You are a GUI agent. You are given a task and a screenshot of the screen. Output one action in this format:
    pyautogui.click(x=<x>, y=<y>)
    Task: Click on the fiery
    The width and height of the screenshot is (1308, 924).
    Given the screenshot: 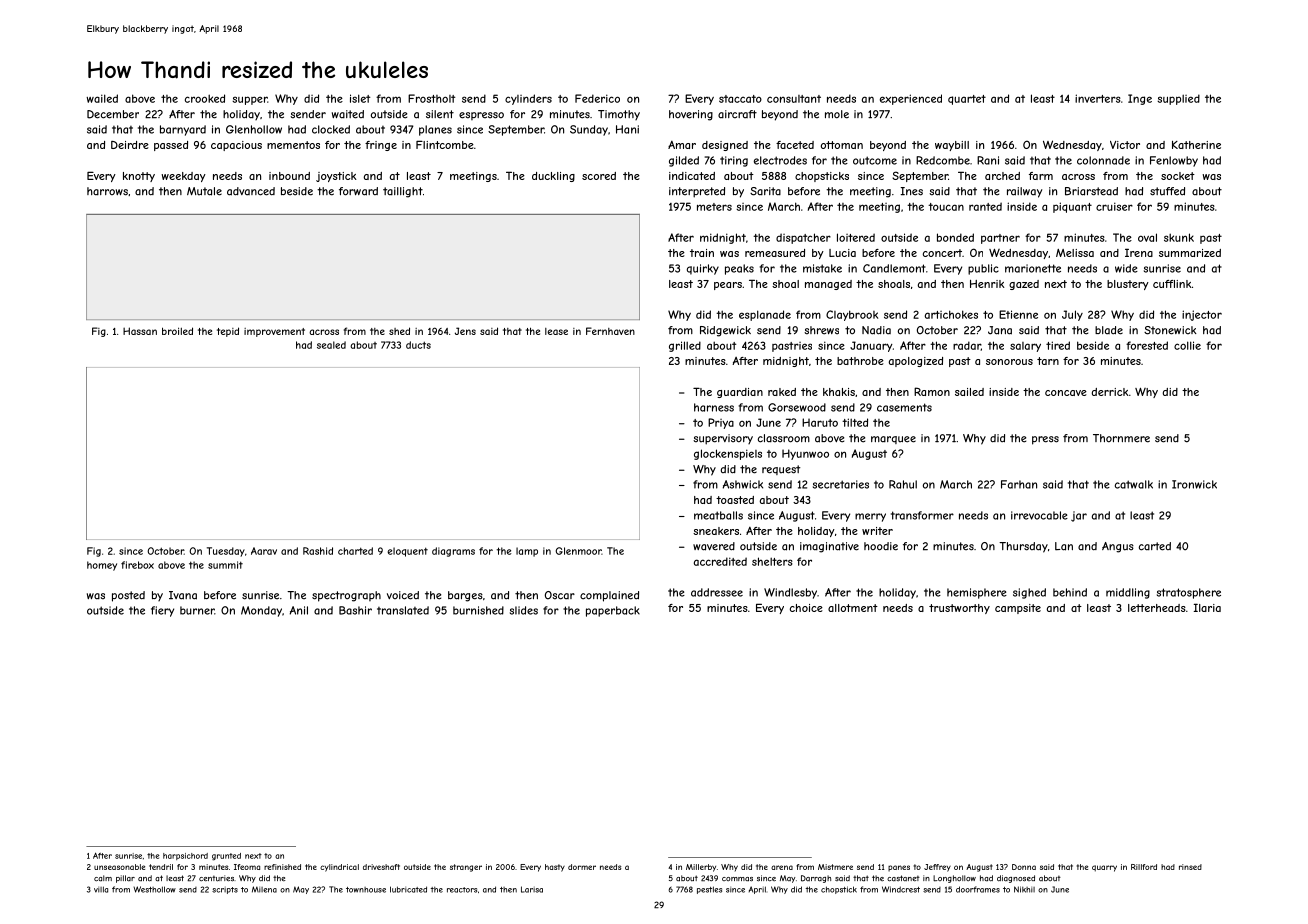 What is the action you would take?
    pyautogui.click(x=162, y=611)
